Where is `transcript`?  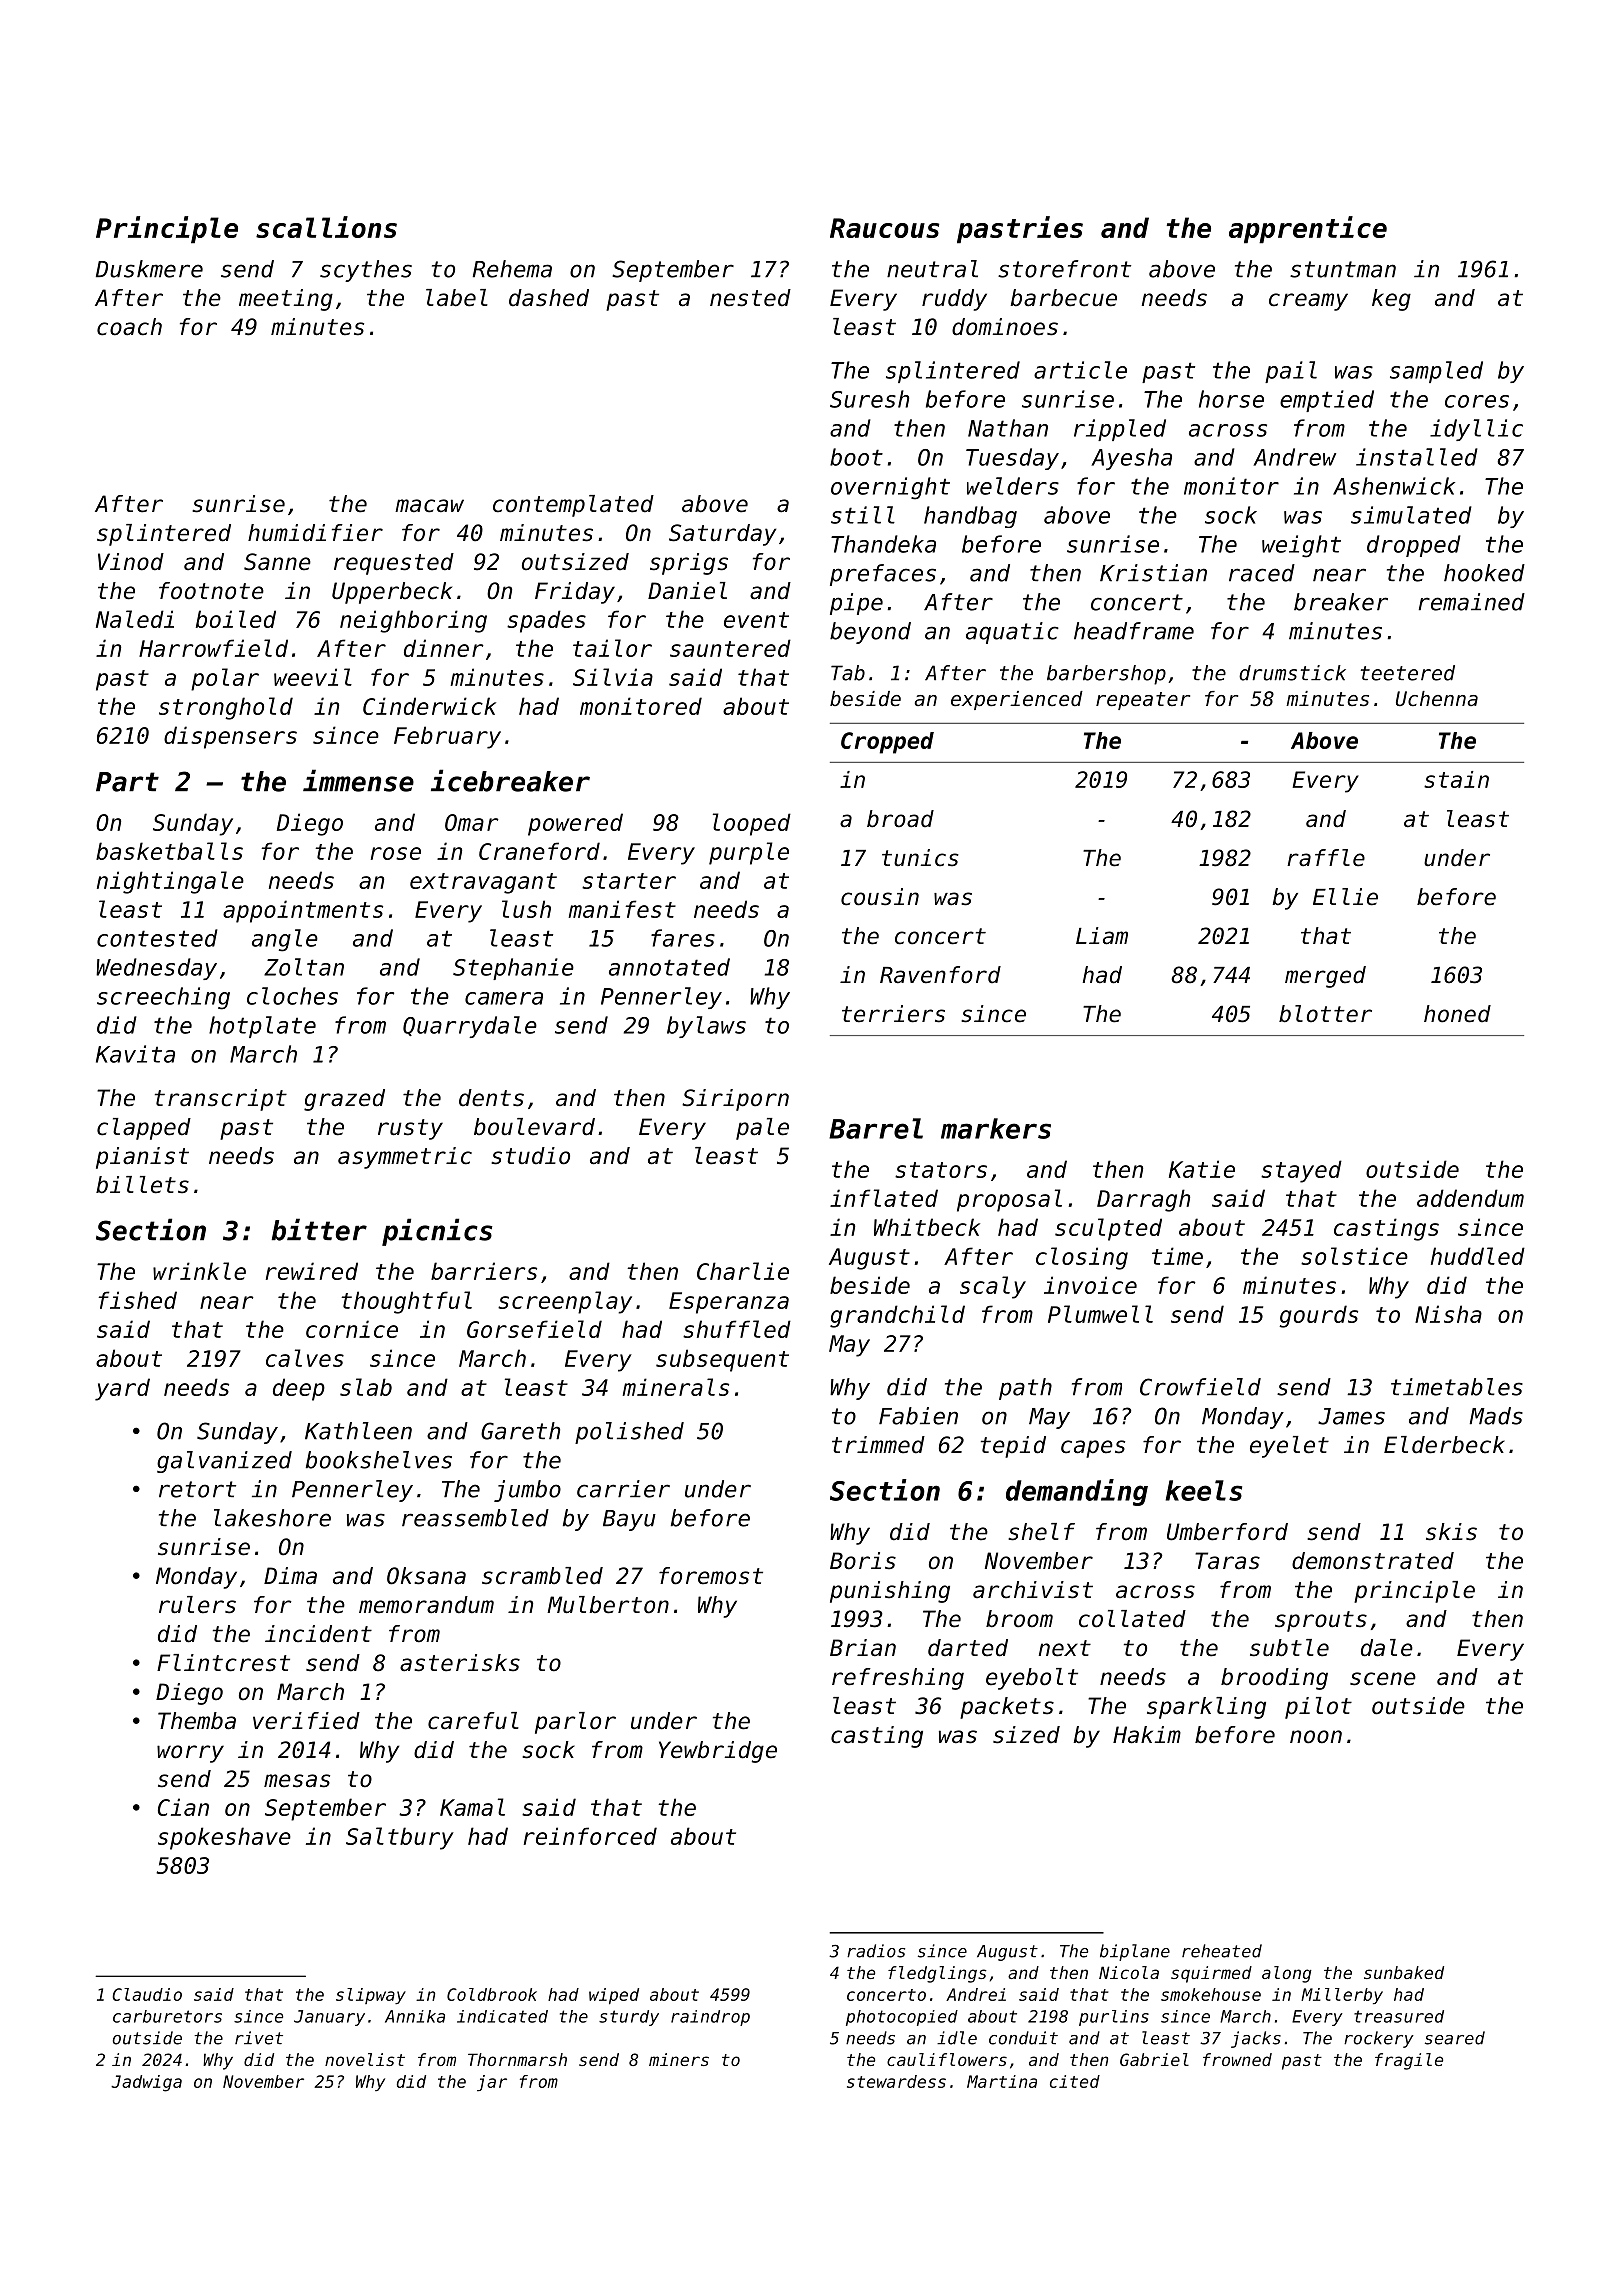 transcript is located at coordinates (221, 1100).
